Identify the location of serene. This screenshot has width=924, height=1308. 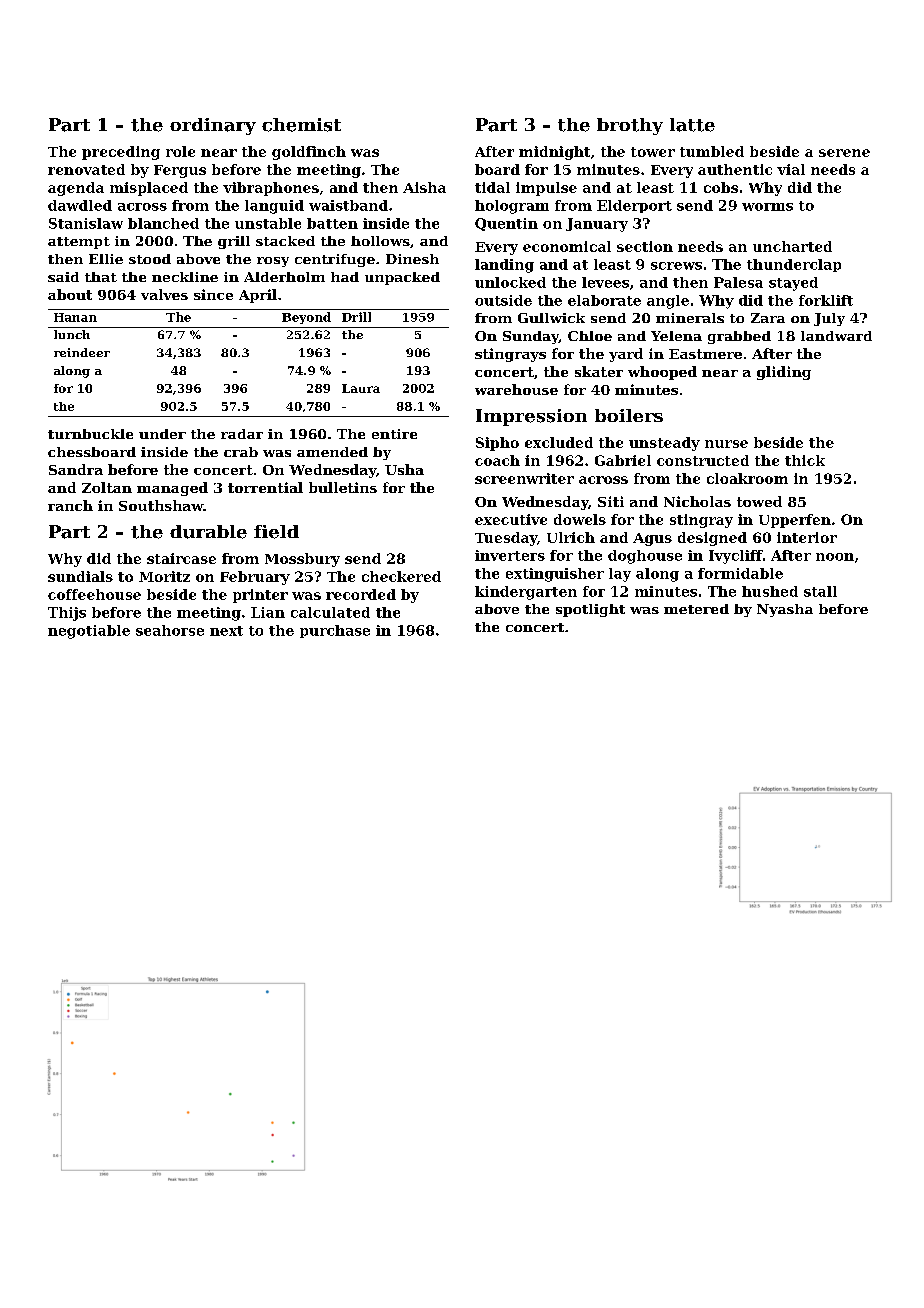
(844, 153).
